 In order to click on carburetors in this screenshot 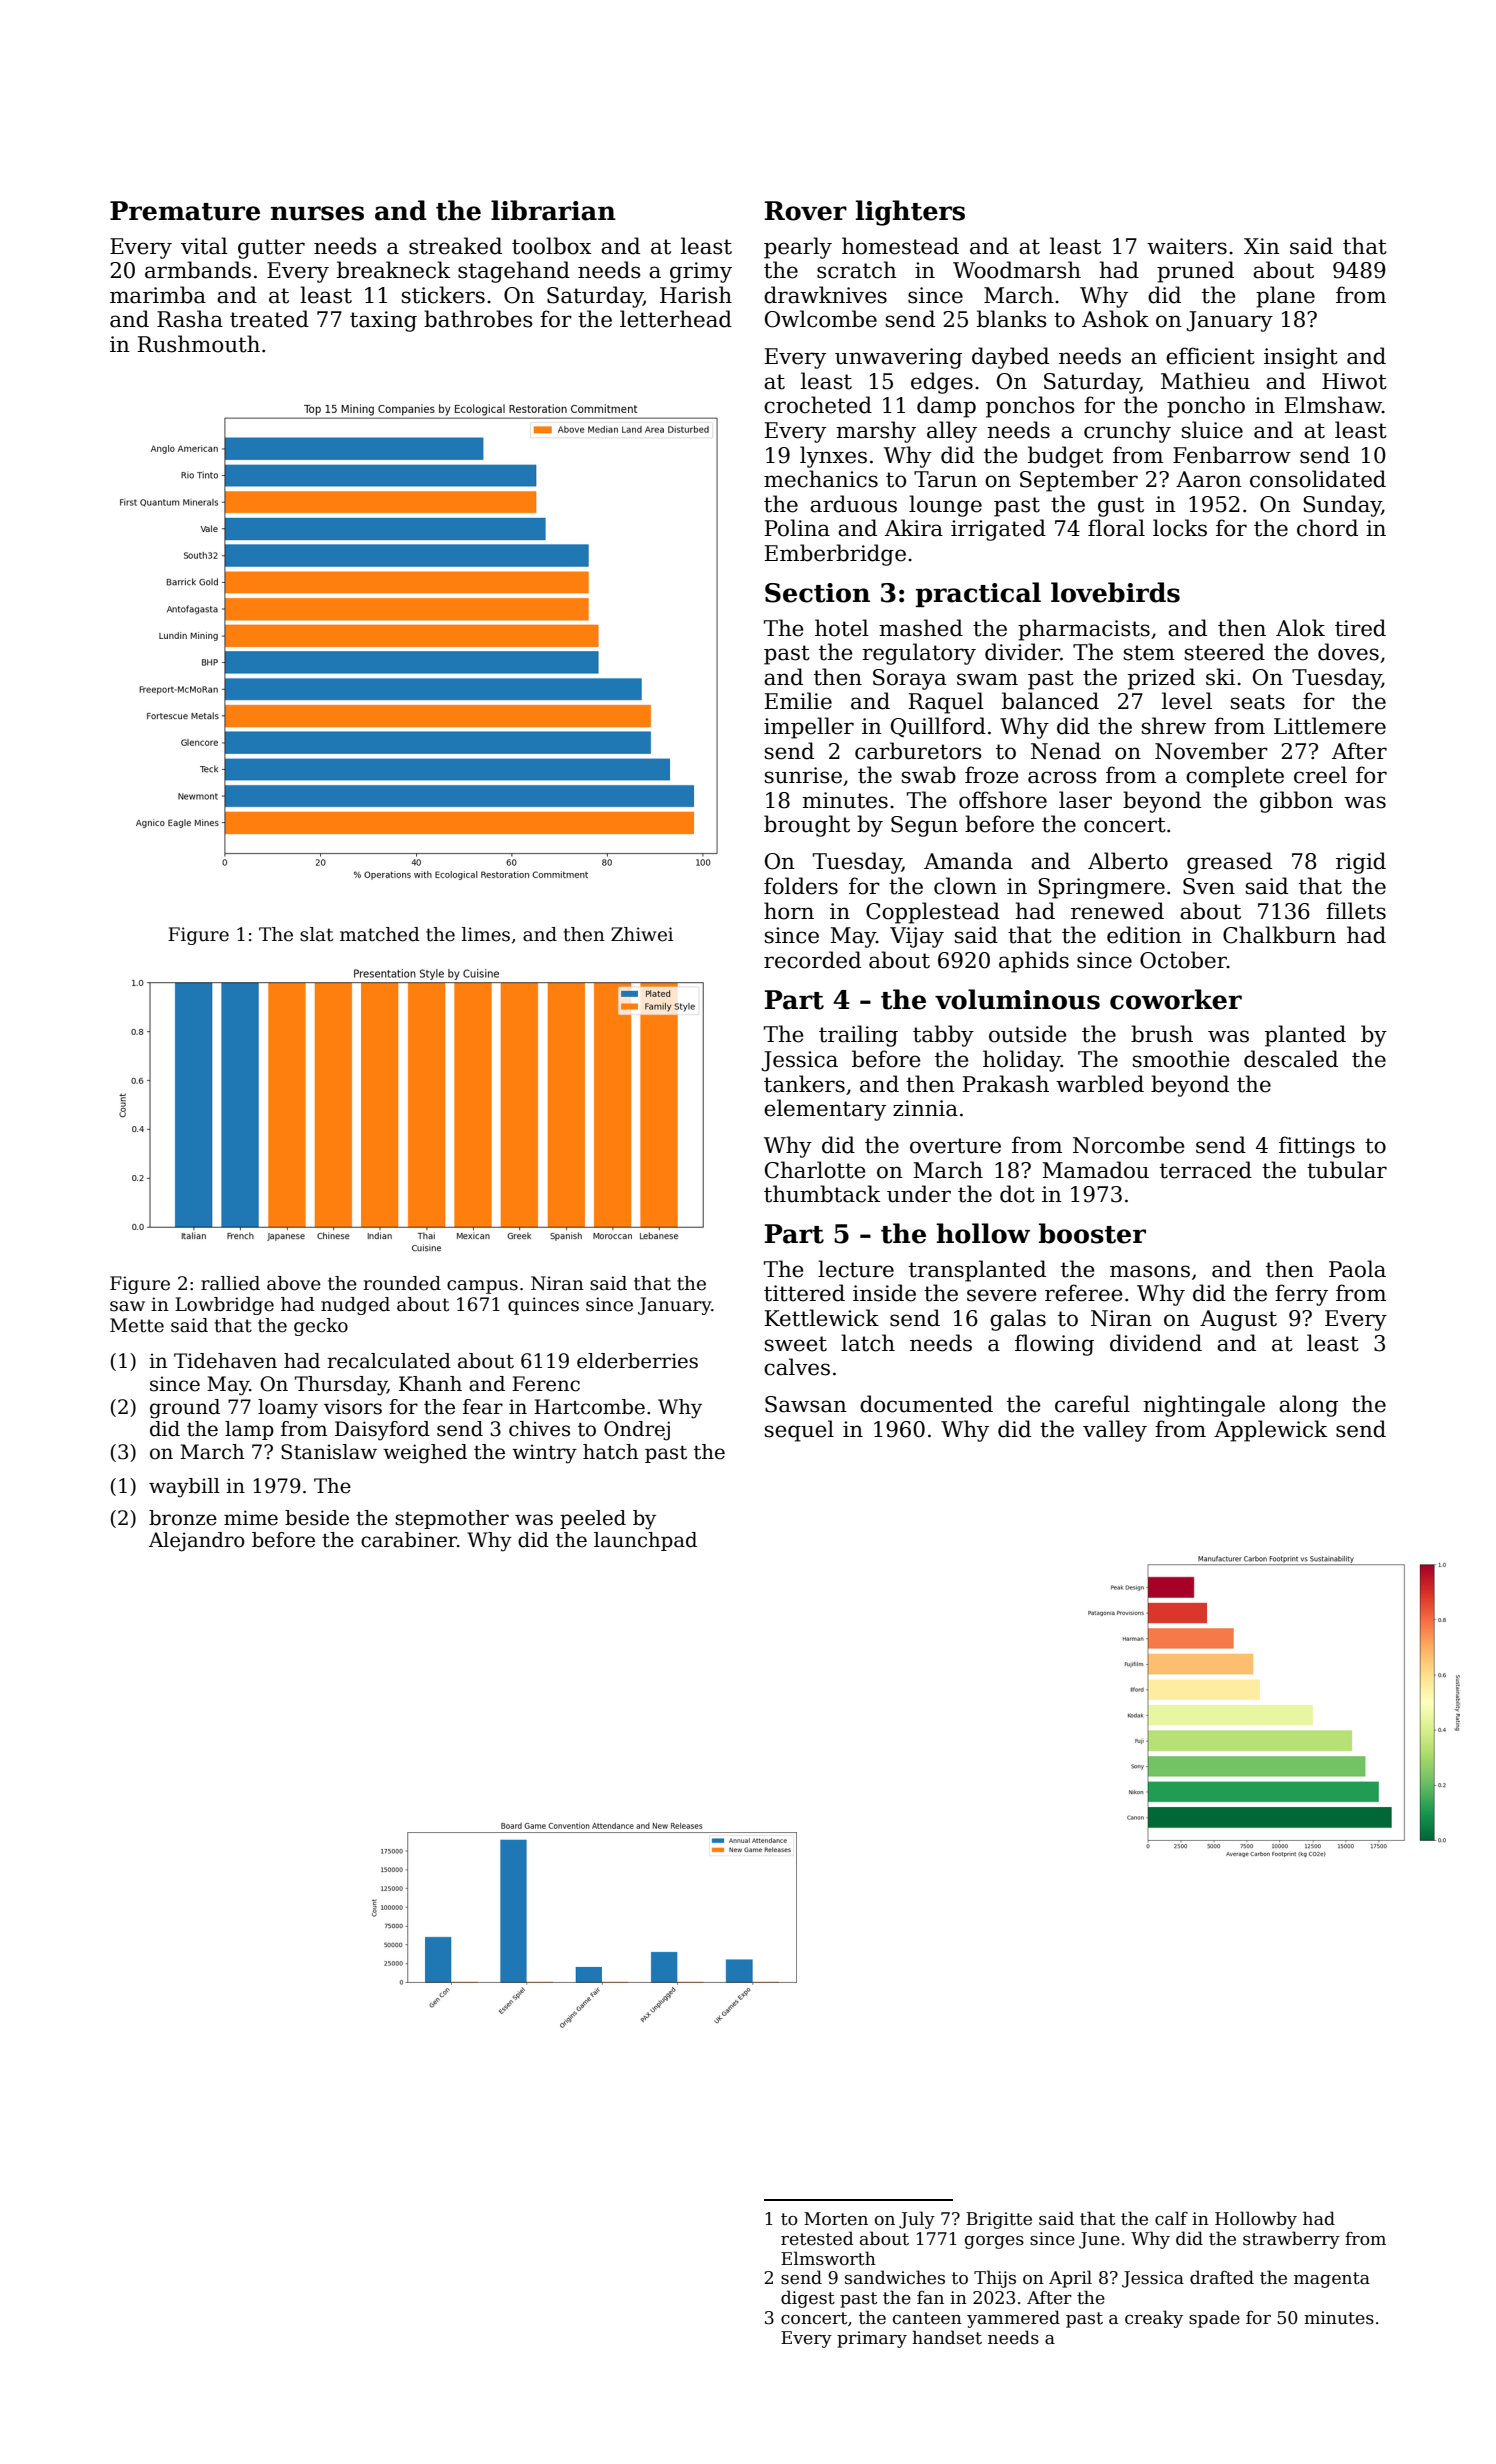, I will do `click(918, 751)`.
